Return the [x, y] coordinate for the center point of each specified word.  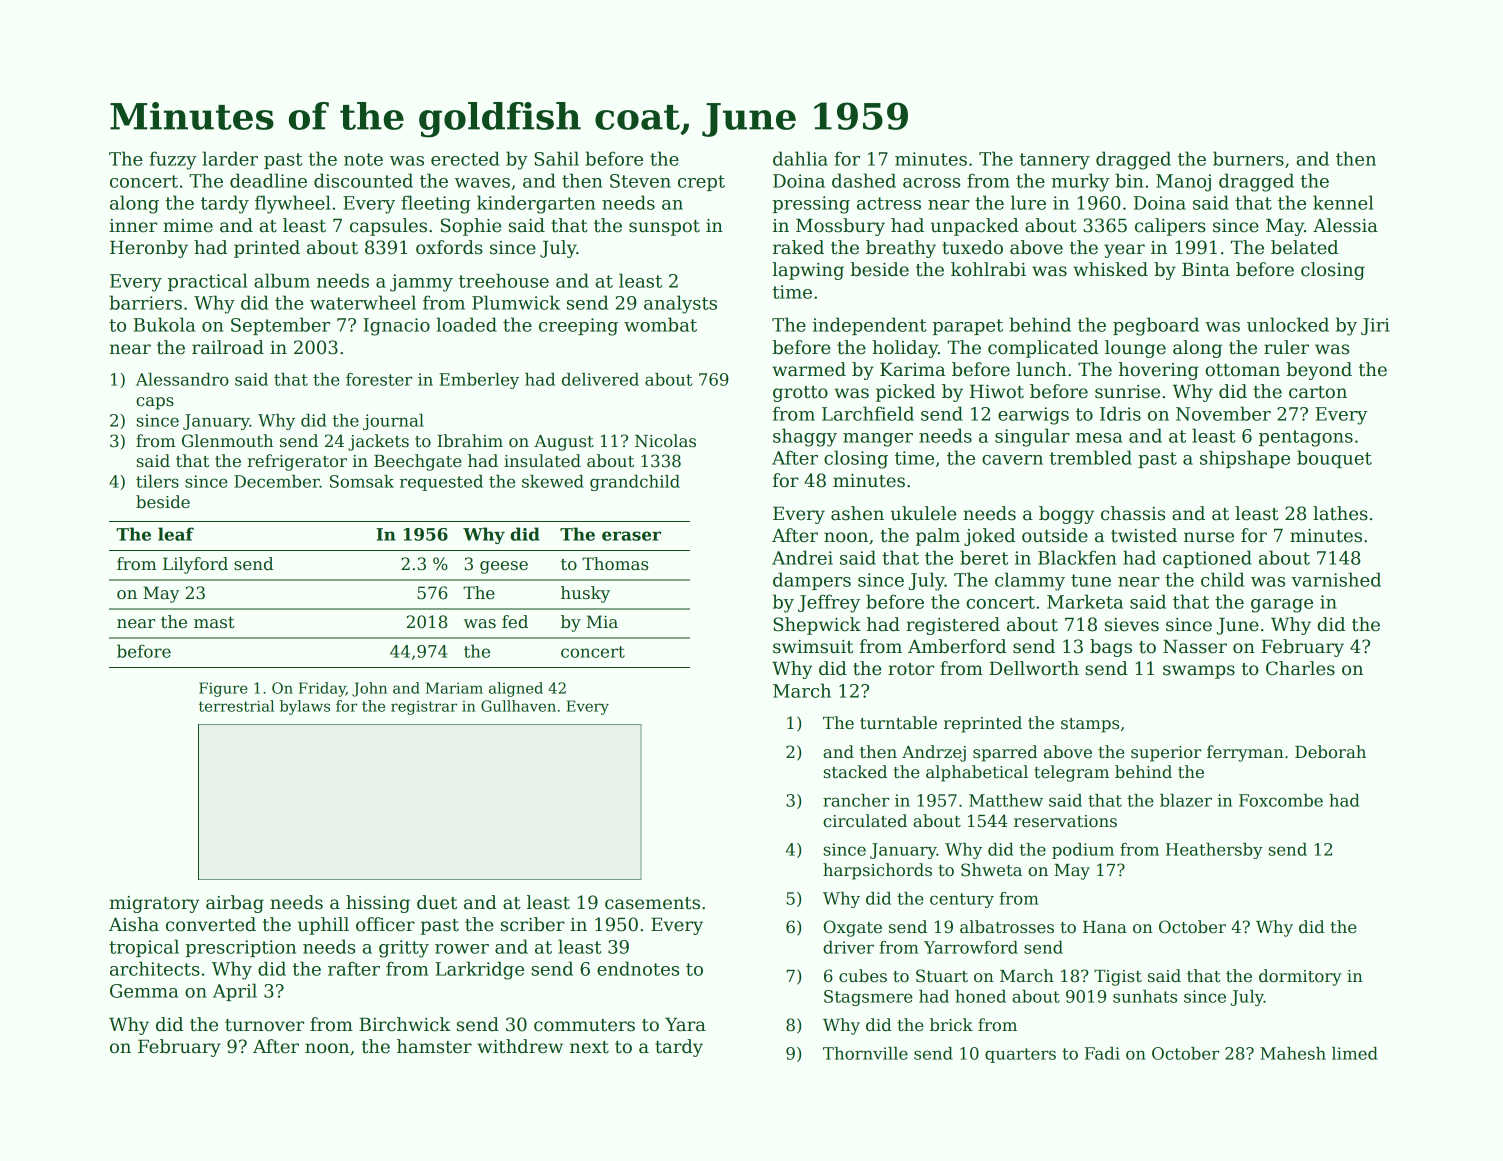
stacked [855, 772]
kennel [1343, 202]
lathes [1340, 513]
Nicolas [665, 441]
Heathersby [1214, 851]
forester [379, 379]
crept [701, 183]
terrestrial [236, 706]
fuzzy [173, 160]
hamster [434, 1046]
